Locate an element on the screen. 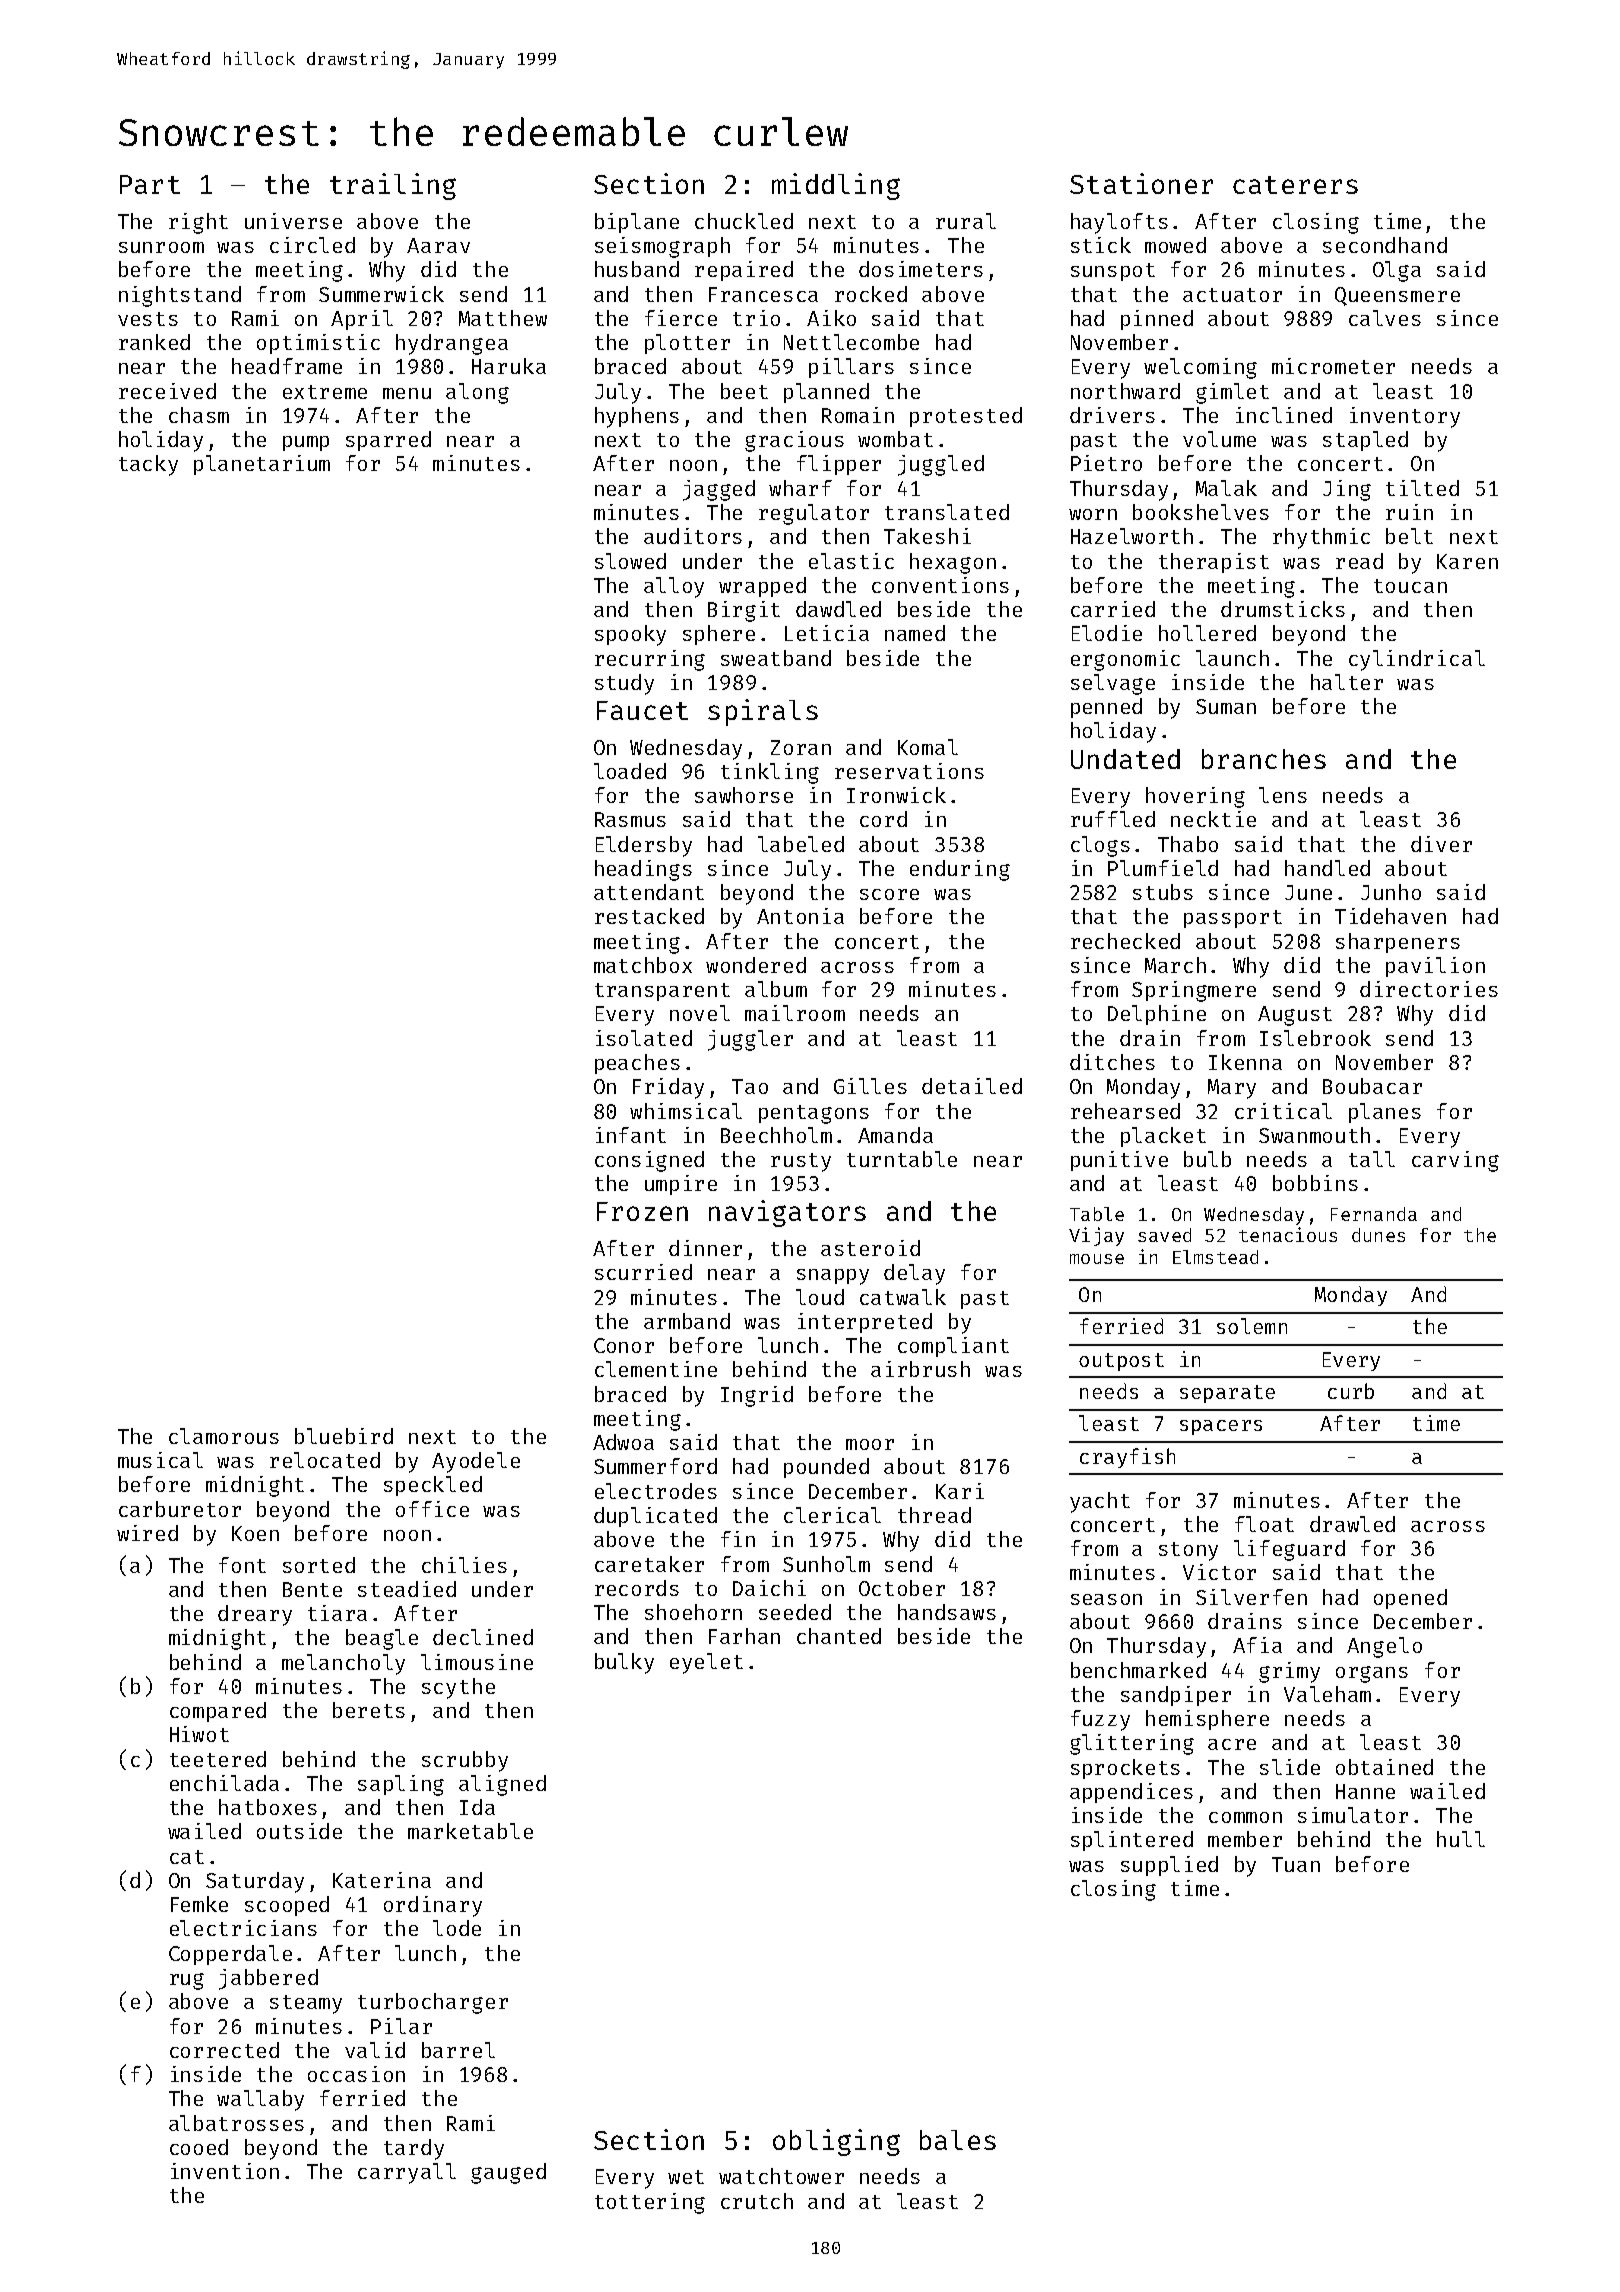  planetarium is located at coordinates (262, 465).
